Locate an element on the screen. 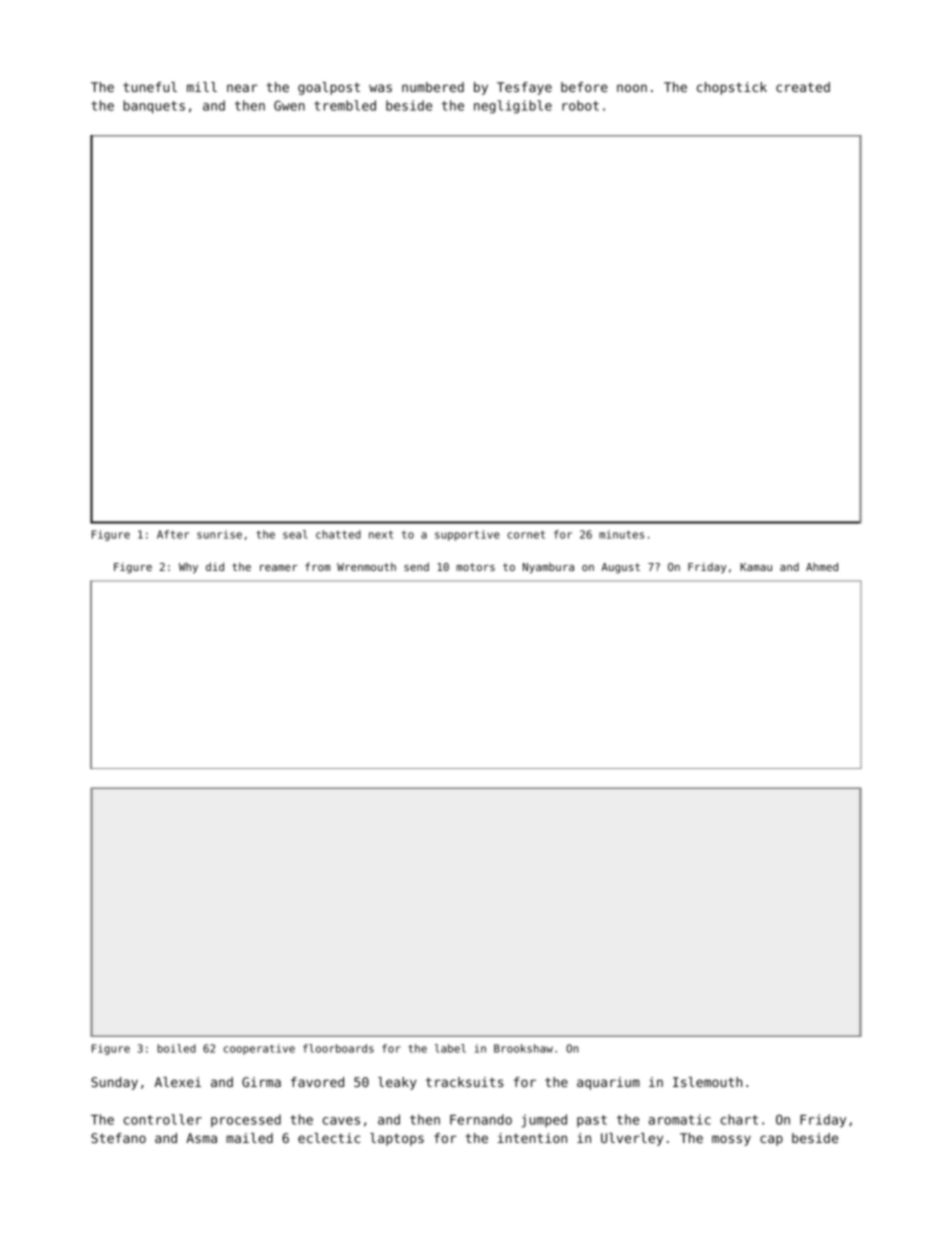 The image size is (952, 1233). reamer is located at coordinates (279, 568).
